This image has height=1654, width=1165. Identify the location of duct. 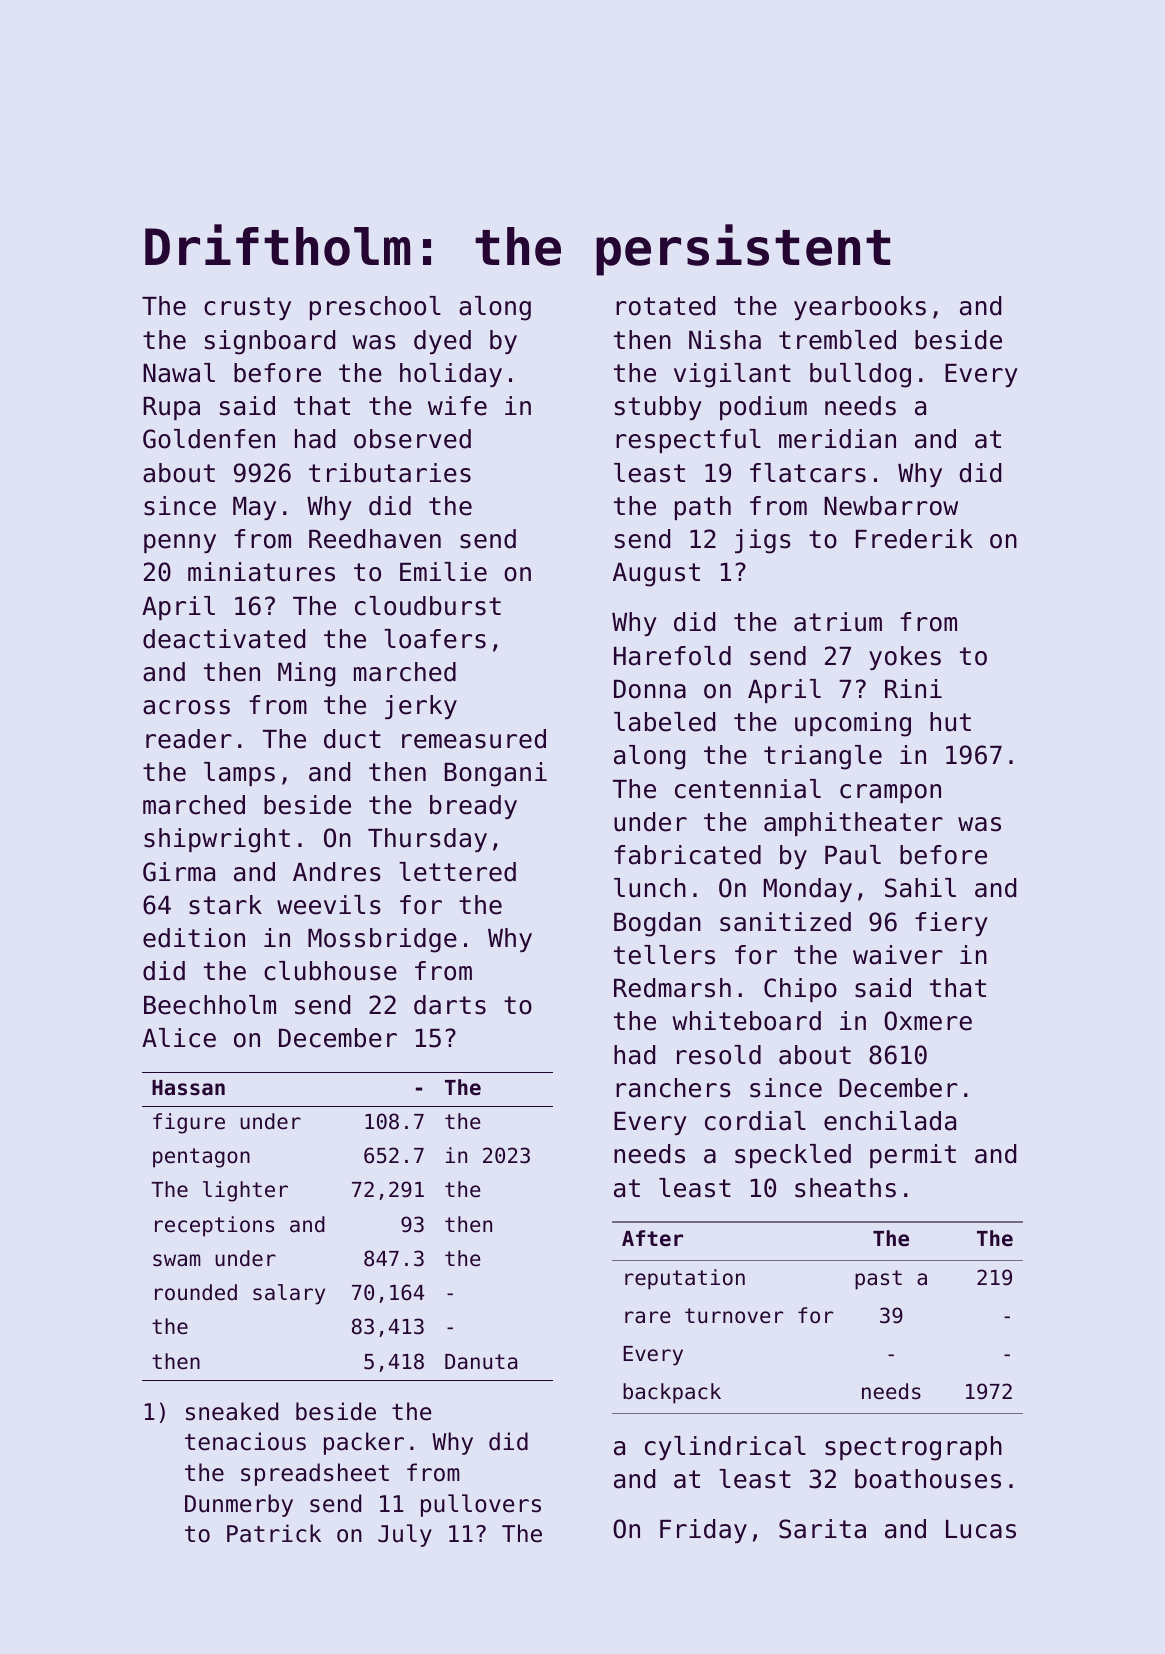
(352, 739).
